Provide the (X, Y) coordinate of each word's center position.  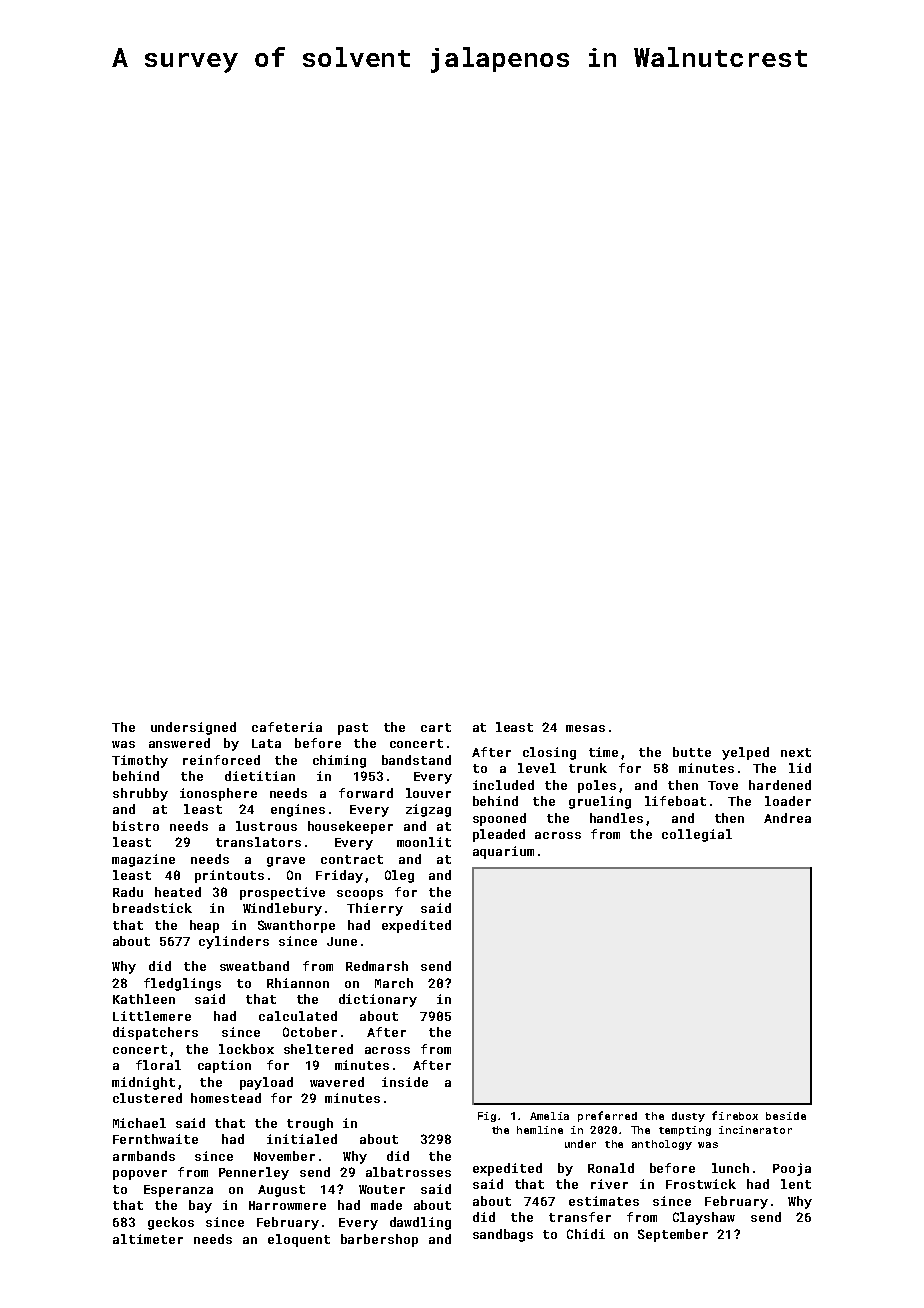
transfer (580, 1217)
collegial (697, 835)
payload (266, 1083)
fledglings (182, 984)
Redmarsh (377, 966)
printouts (229, 876)
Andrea (787, 818)
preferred (607, 1116)
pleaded (499, 835)
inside (405, 1082)
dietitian (260, 776)
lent (796, 1184)
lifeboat (675, 801)
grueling (600, 802)
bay (200, 1206)
